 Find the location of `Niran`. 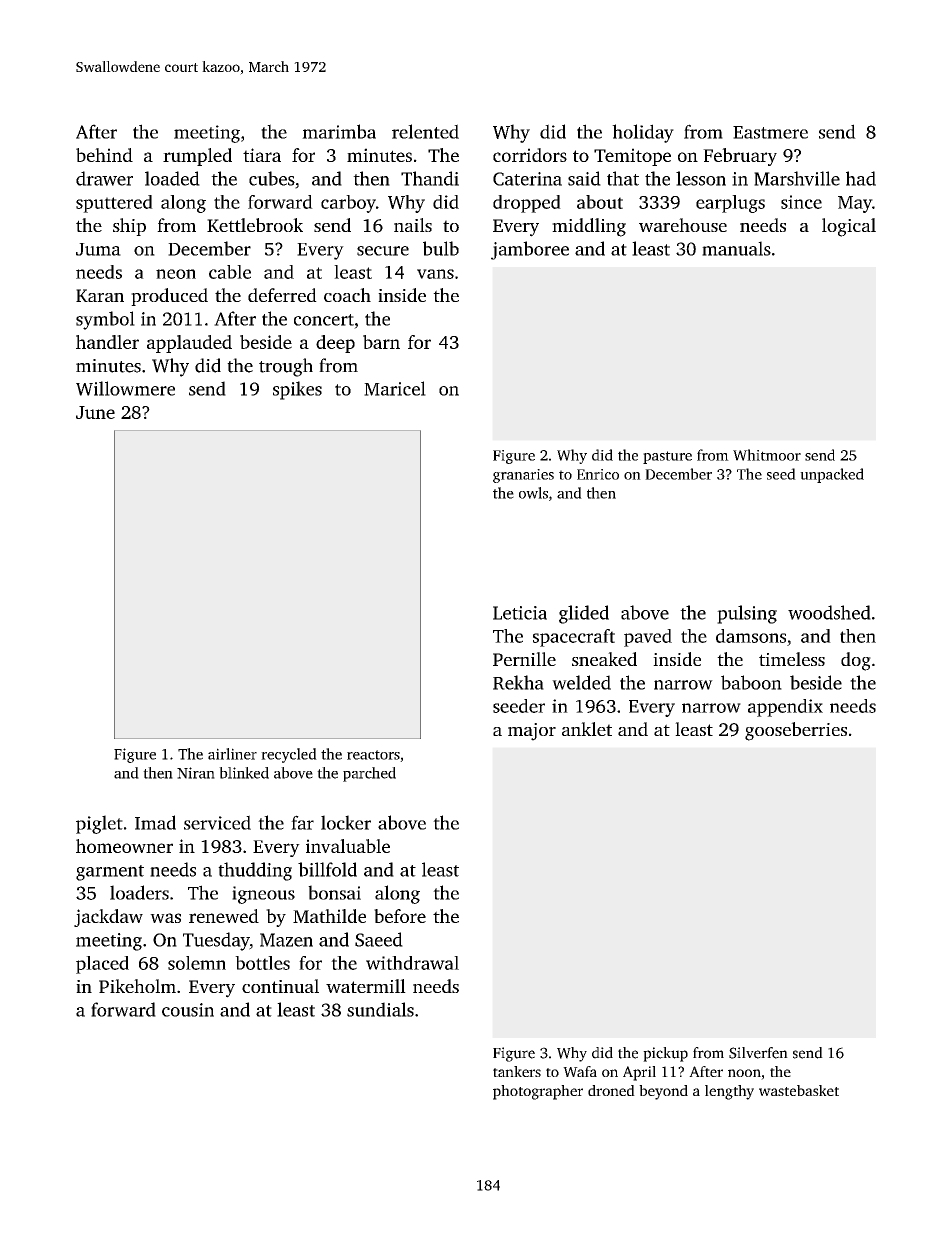

Niran is located at coordinates (196, 773).
